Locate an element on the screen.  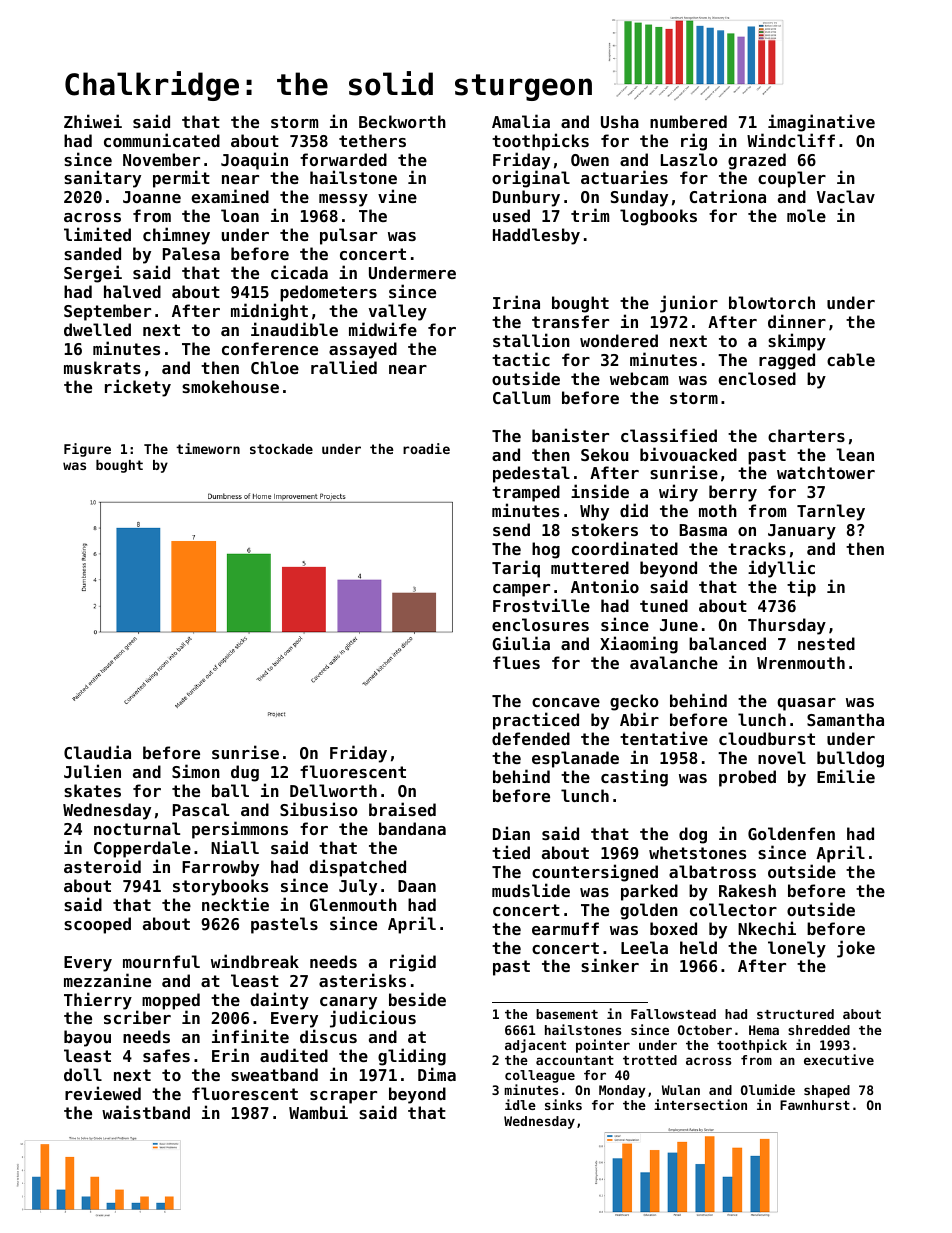
Simon is located at coordinates (196, 771).
